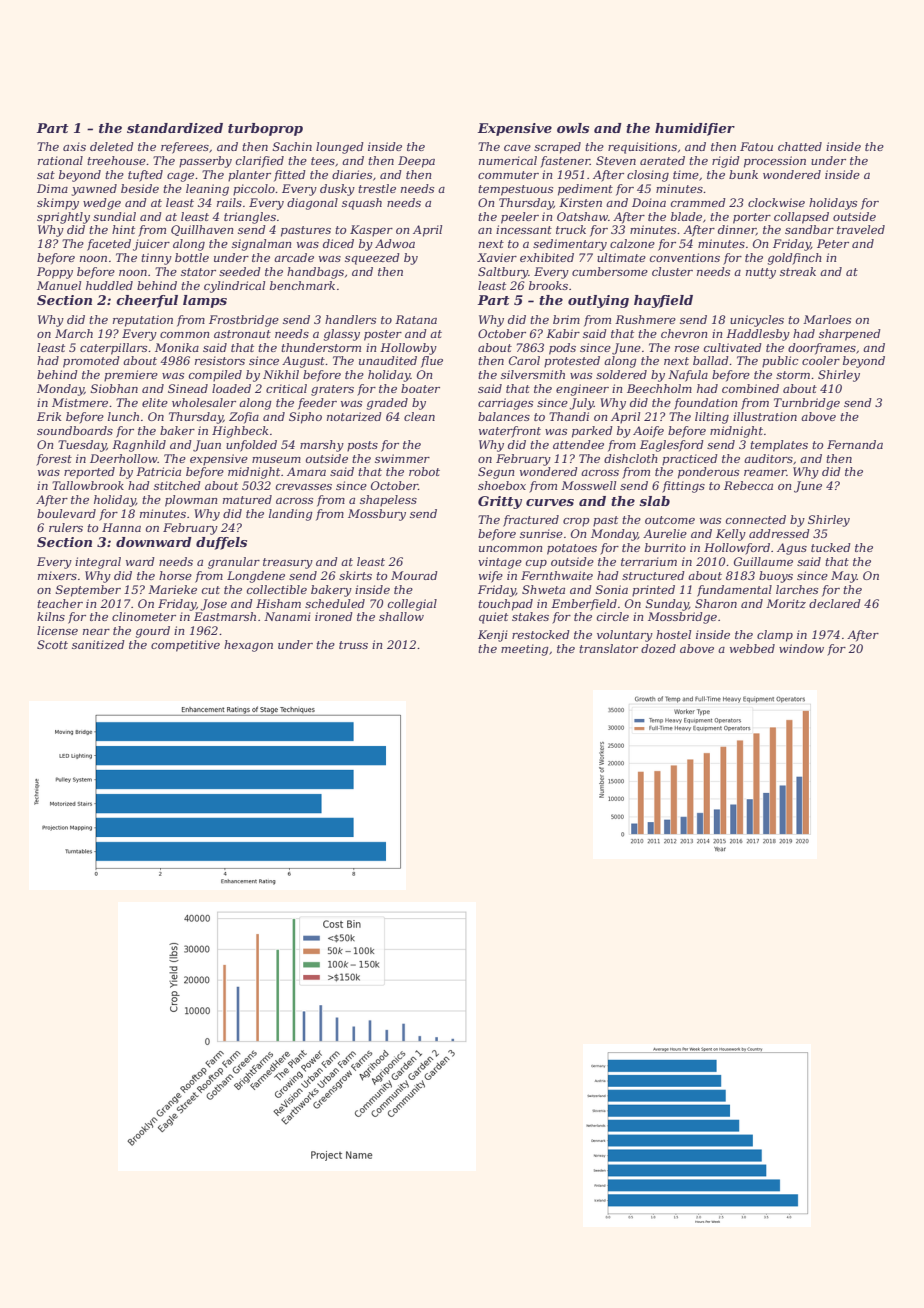 Image resolution: width=924 pixels, height=1308 pixels. Describe the element at coordinates (520, 218) in the document. I see `peeler` at that location.
